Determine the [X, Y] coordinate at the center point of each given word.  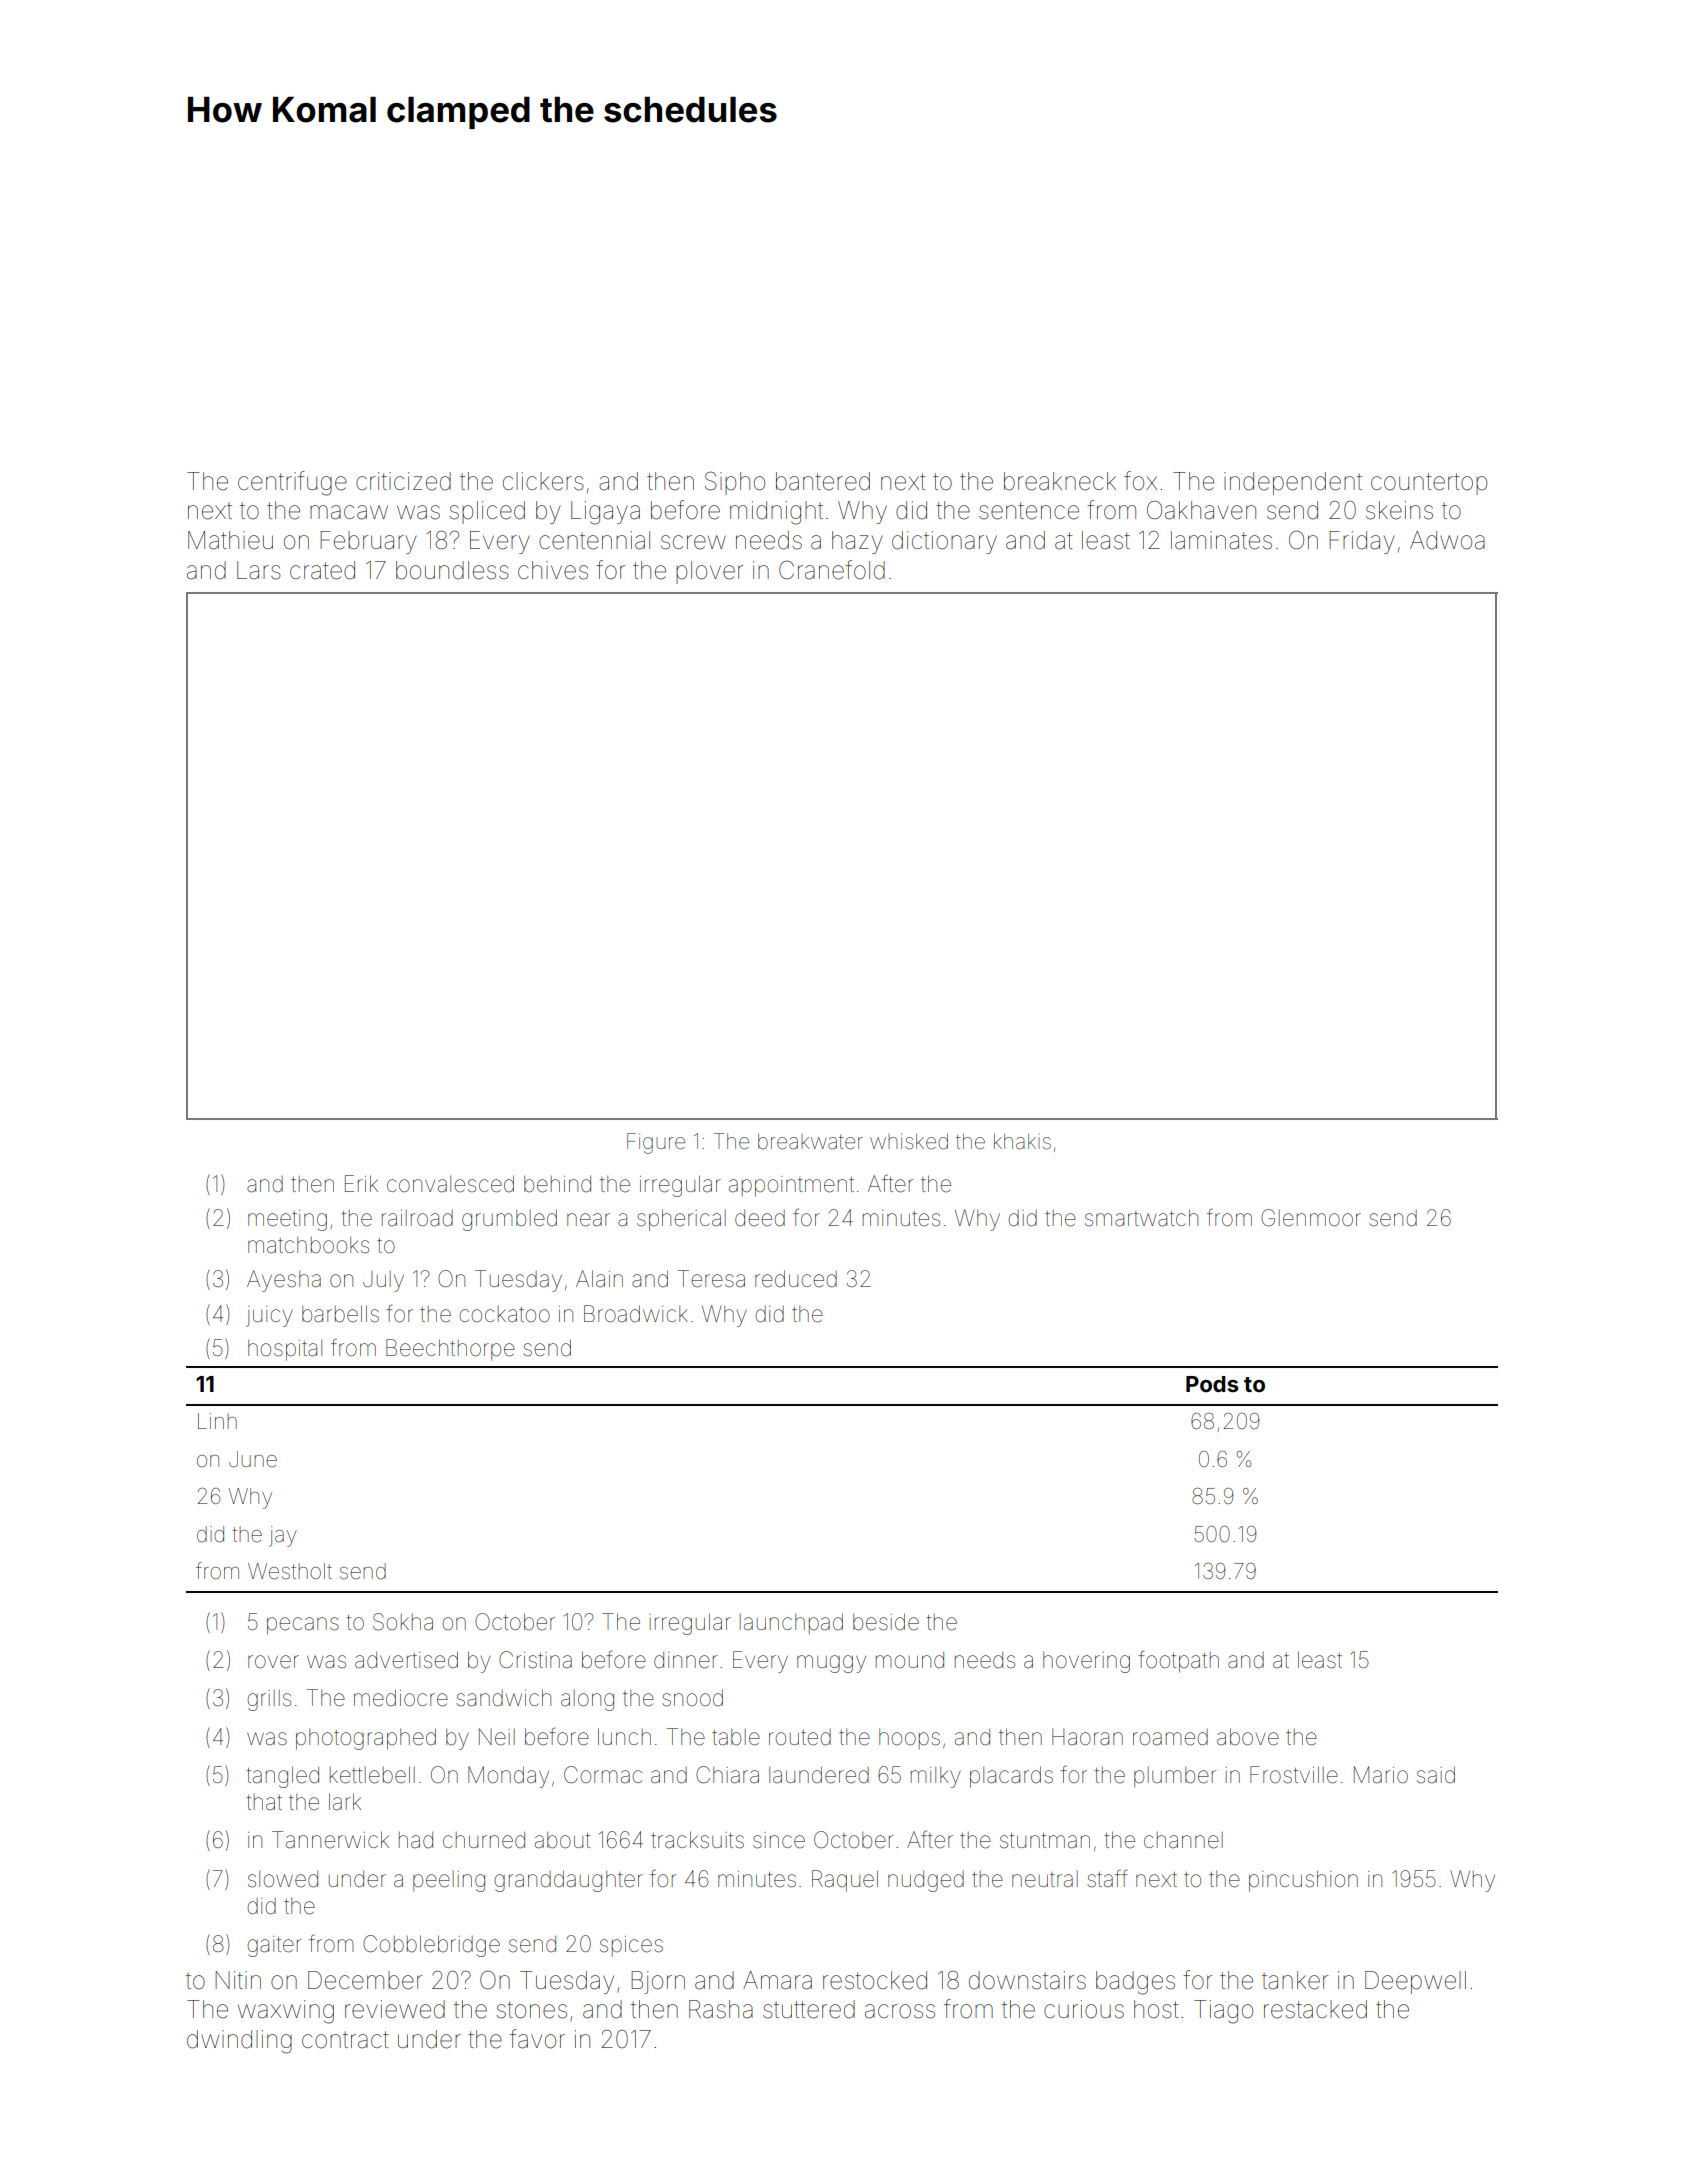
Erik [361, 1183]
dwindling [239, 2042]
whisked [909, 1141]
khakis [1022, 1141]
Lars [259, 570]
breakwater [810, 1141]
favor [537, 2039]
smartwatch [1141, 1218]
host [1156, 2009]
